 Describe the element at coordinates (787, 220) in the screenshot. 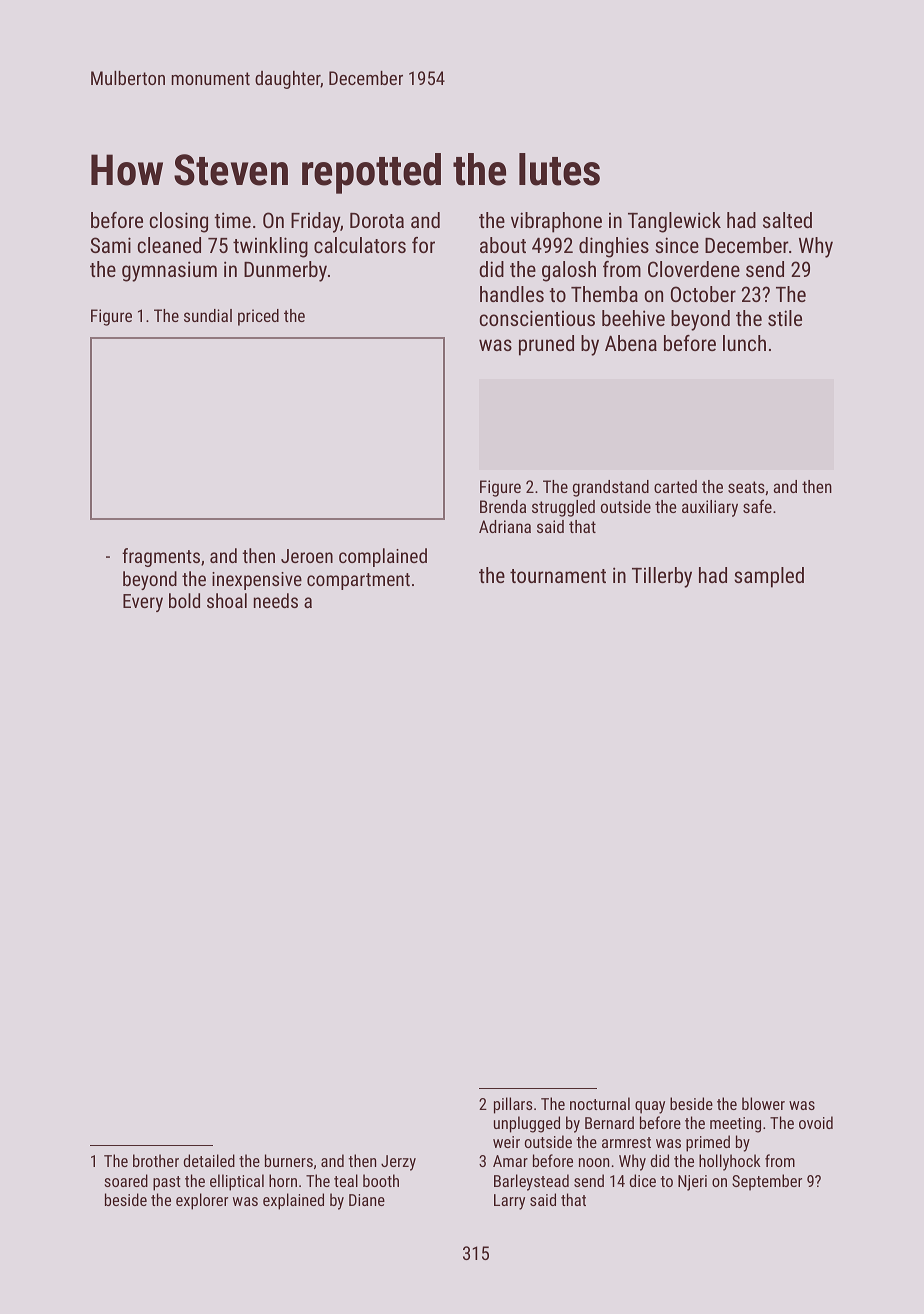

I see `salted` at that location.
